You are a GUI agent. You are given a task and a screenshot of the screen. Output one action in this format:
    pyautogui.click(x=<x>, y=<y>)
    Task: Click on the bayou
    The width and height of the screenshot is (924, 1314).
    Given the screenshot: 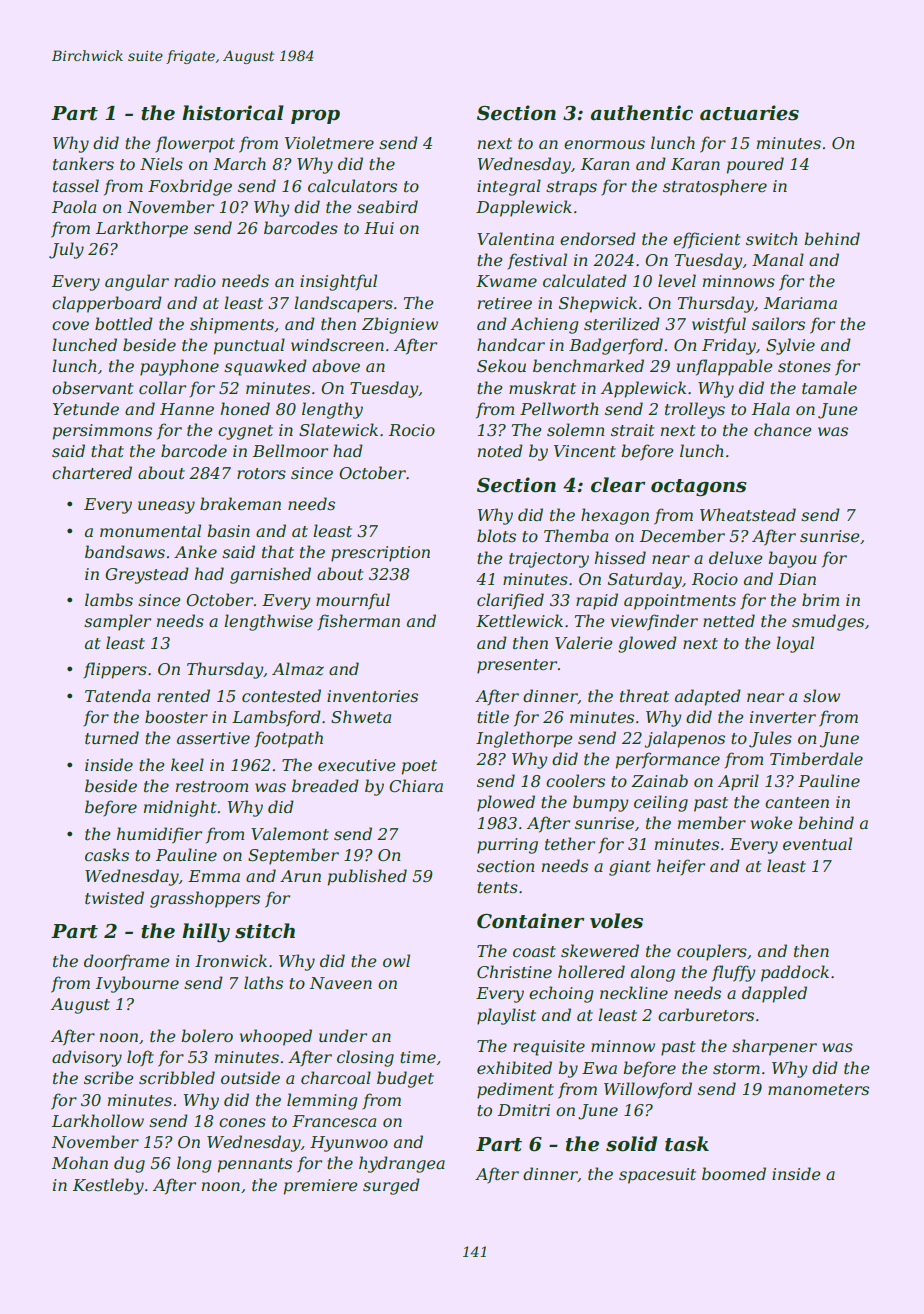 What is the action you would take?
    pyautogui.click(x=792, y=559)
